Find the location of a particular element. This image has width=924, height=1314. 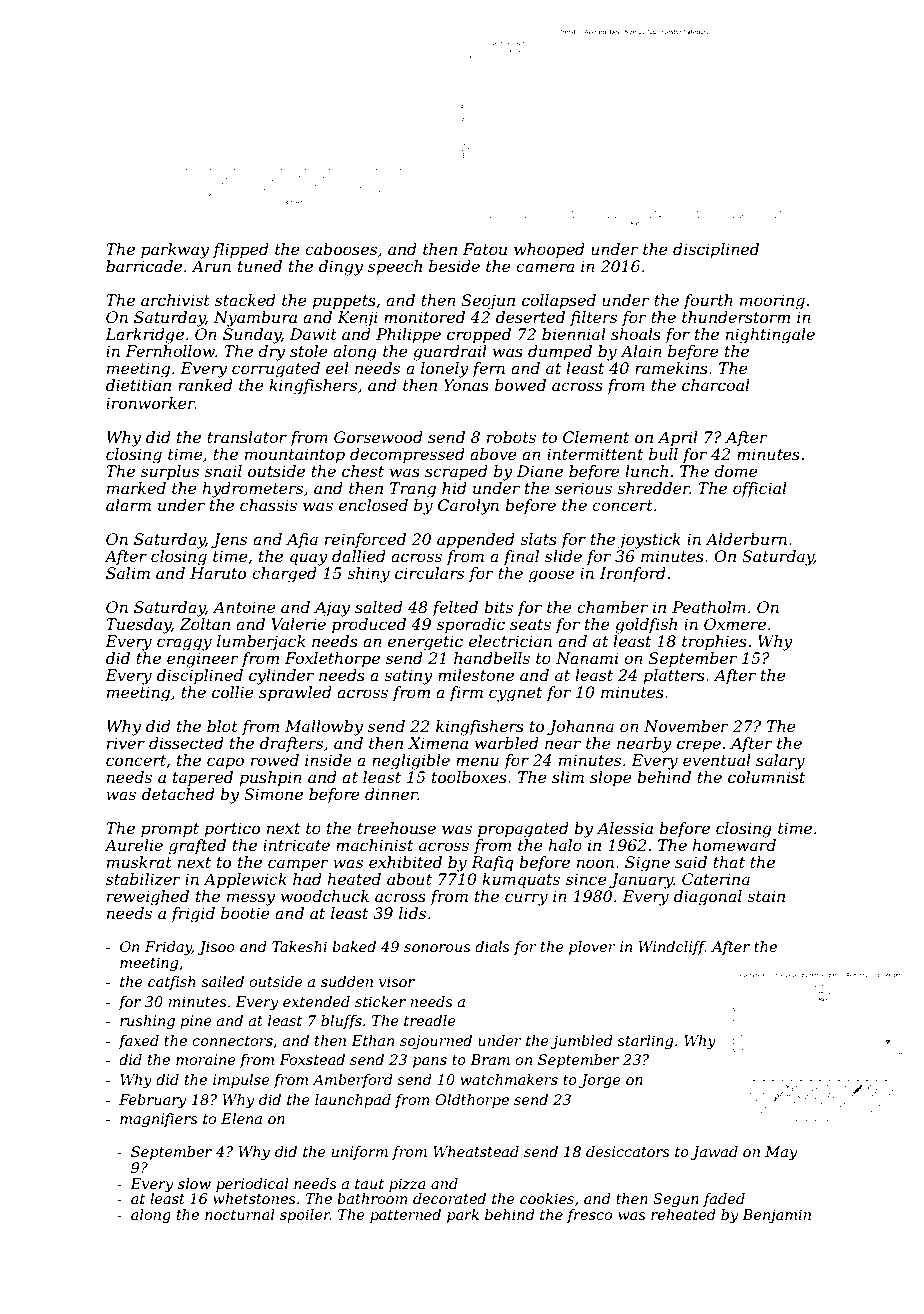

cabooses is located at coordinates (341, 249).
